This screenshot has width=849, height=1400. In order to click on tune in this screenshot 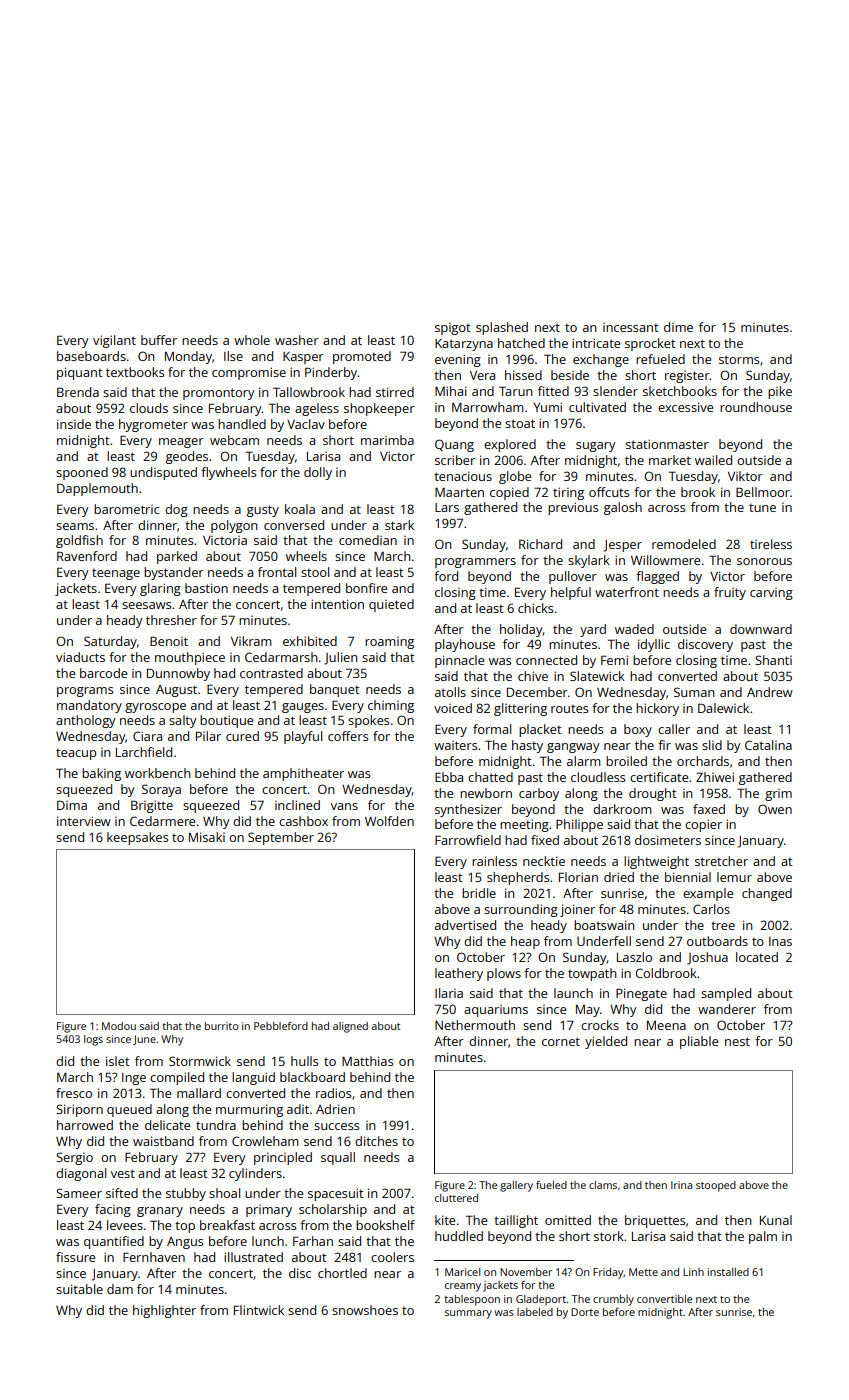, I will do `click(762, 507)`.
